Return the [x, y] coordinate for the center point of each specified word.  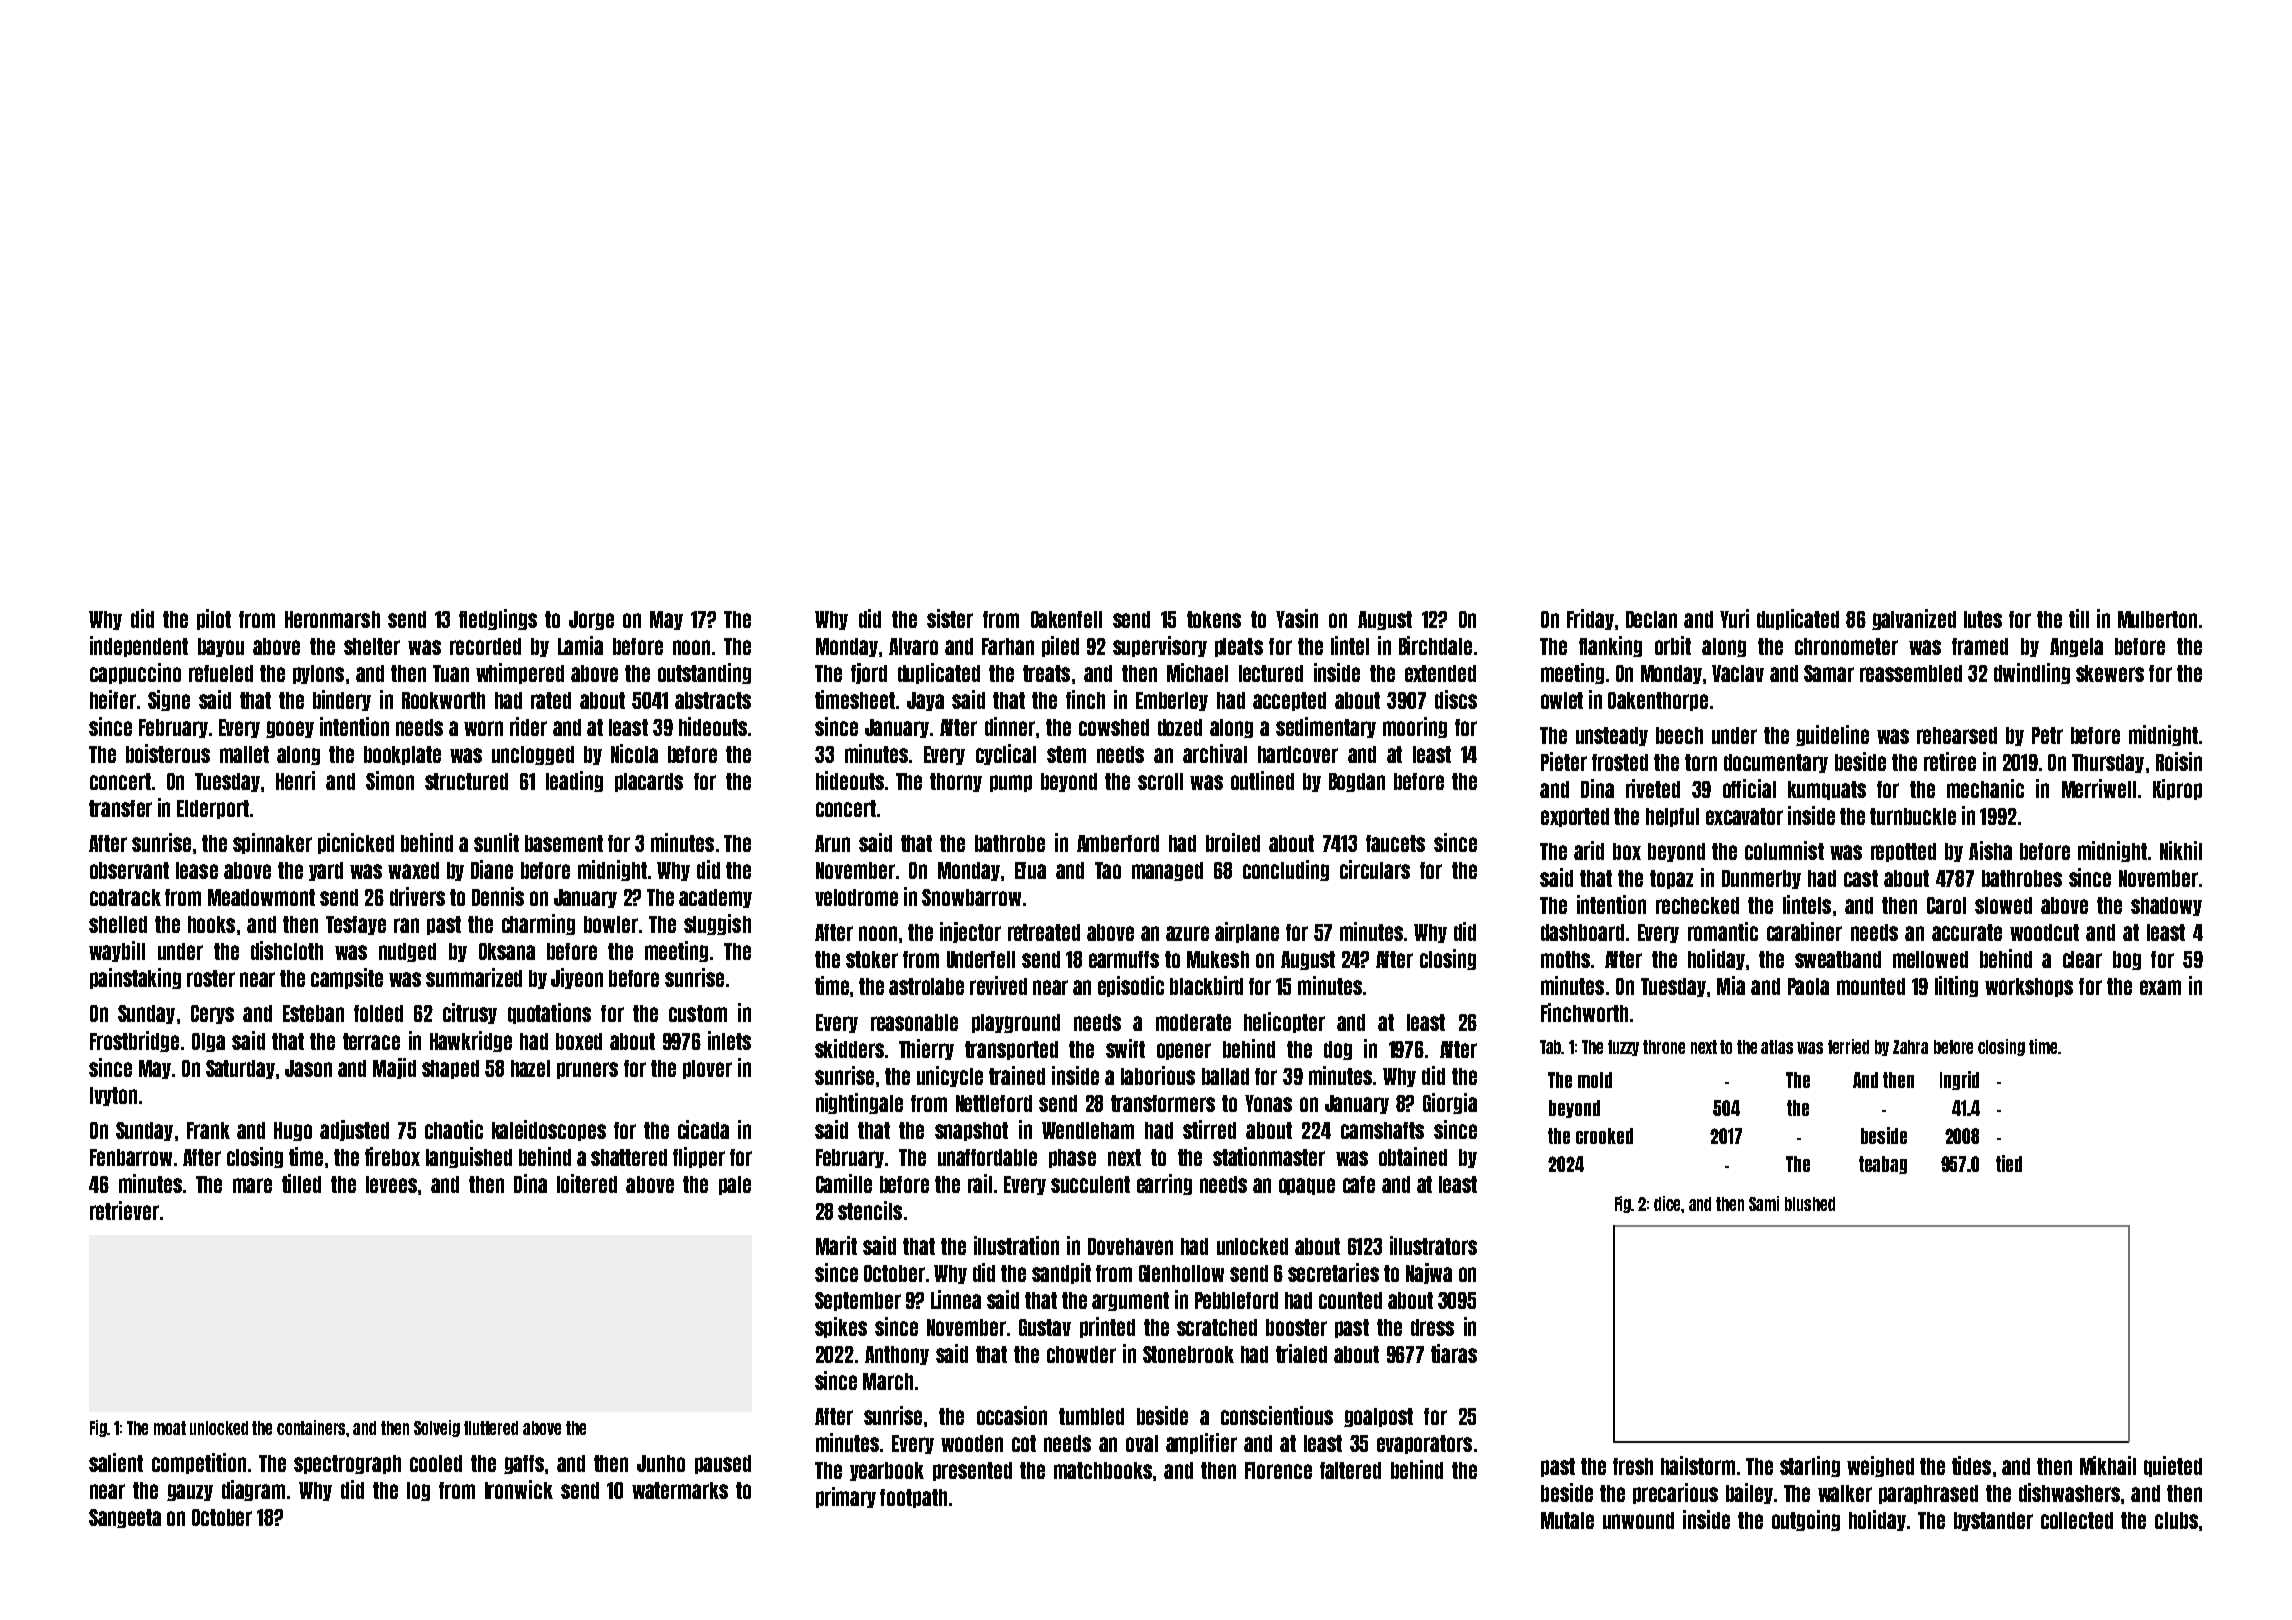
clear [2082, 959]
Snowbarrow [971, 897]
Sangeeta [125, 1518]
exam [2160, 987]
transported [1011, 1050]
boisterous [168, 753]
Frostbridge [134, 1041]
